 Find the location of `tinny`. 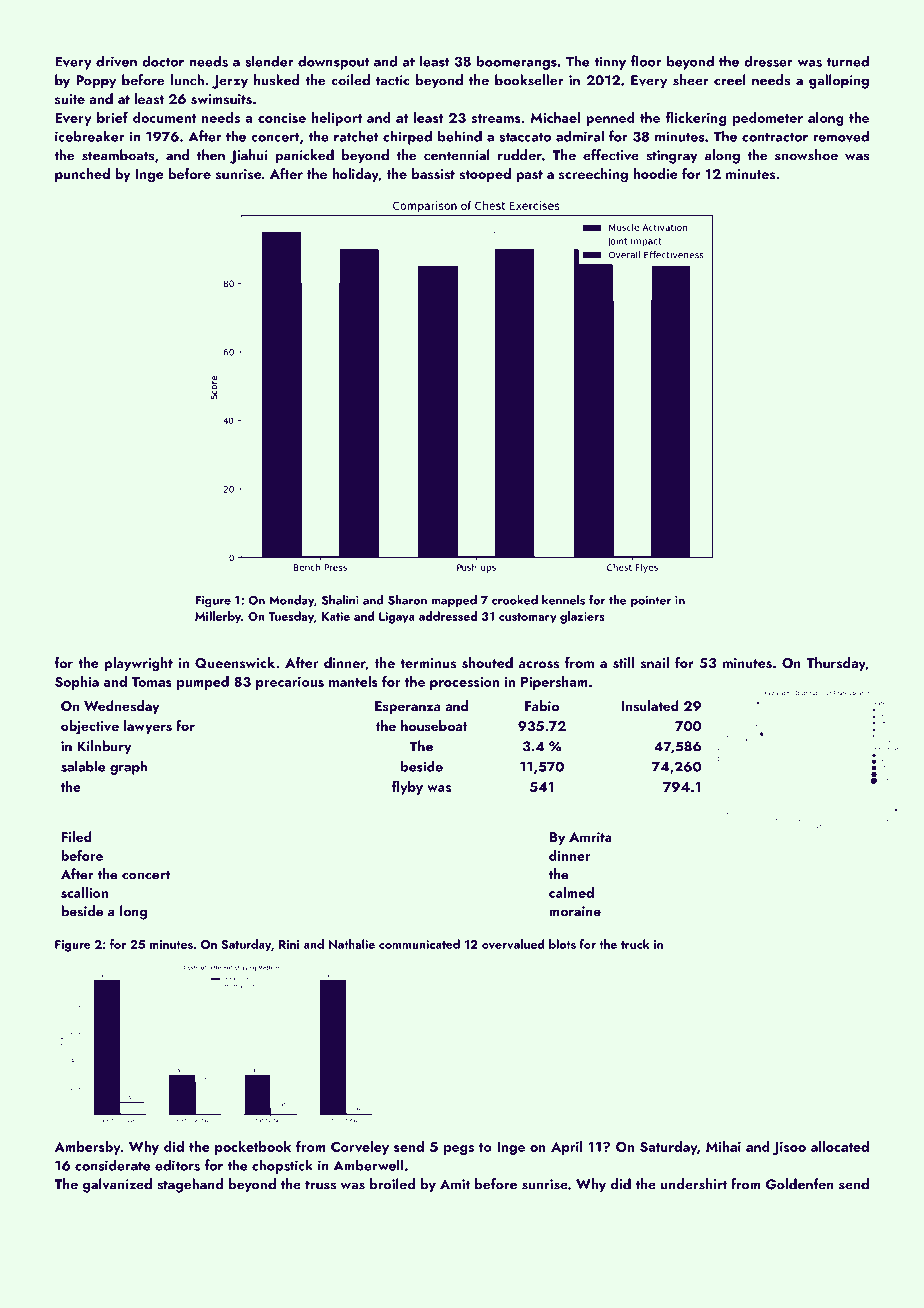

tinny is located at coordinates (610, 63).
